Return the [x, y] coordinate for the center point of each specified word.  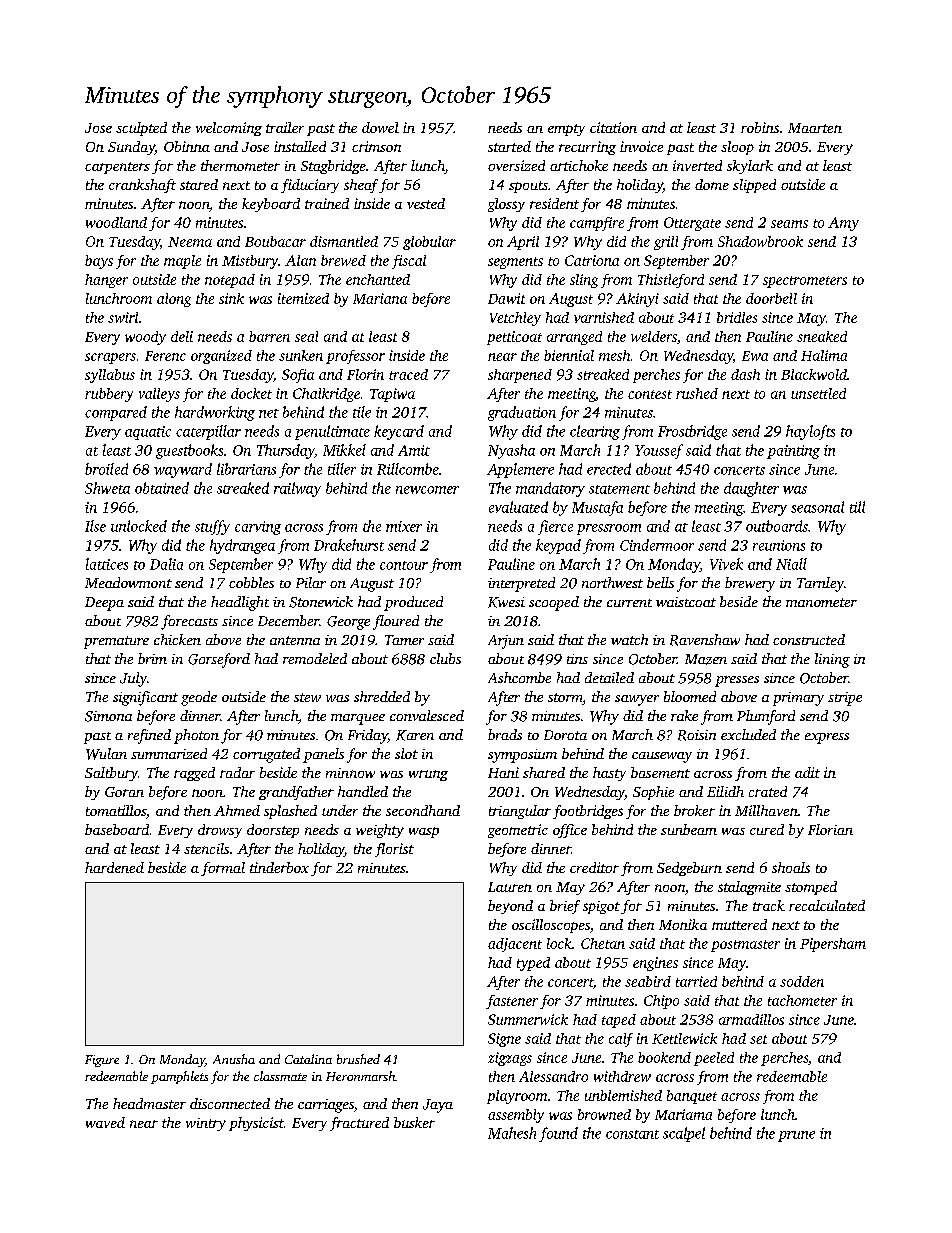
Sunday [131, 148]
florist [394, 850]
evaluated [518, 507]
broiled [106, 469]
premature [116, 642]
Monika [683, 924]
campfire [597, 224]
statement [619, 489]
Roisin [697, 735]
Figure [102, 1061]
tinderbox [279, 867]
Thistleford [671, 281]
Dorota [565, 735]
